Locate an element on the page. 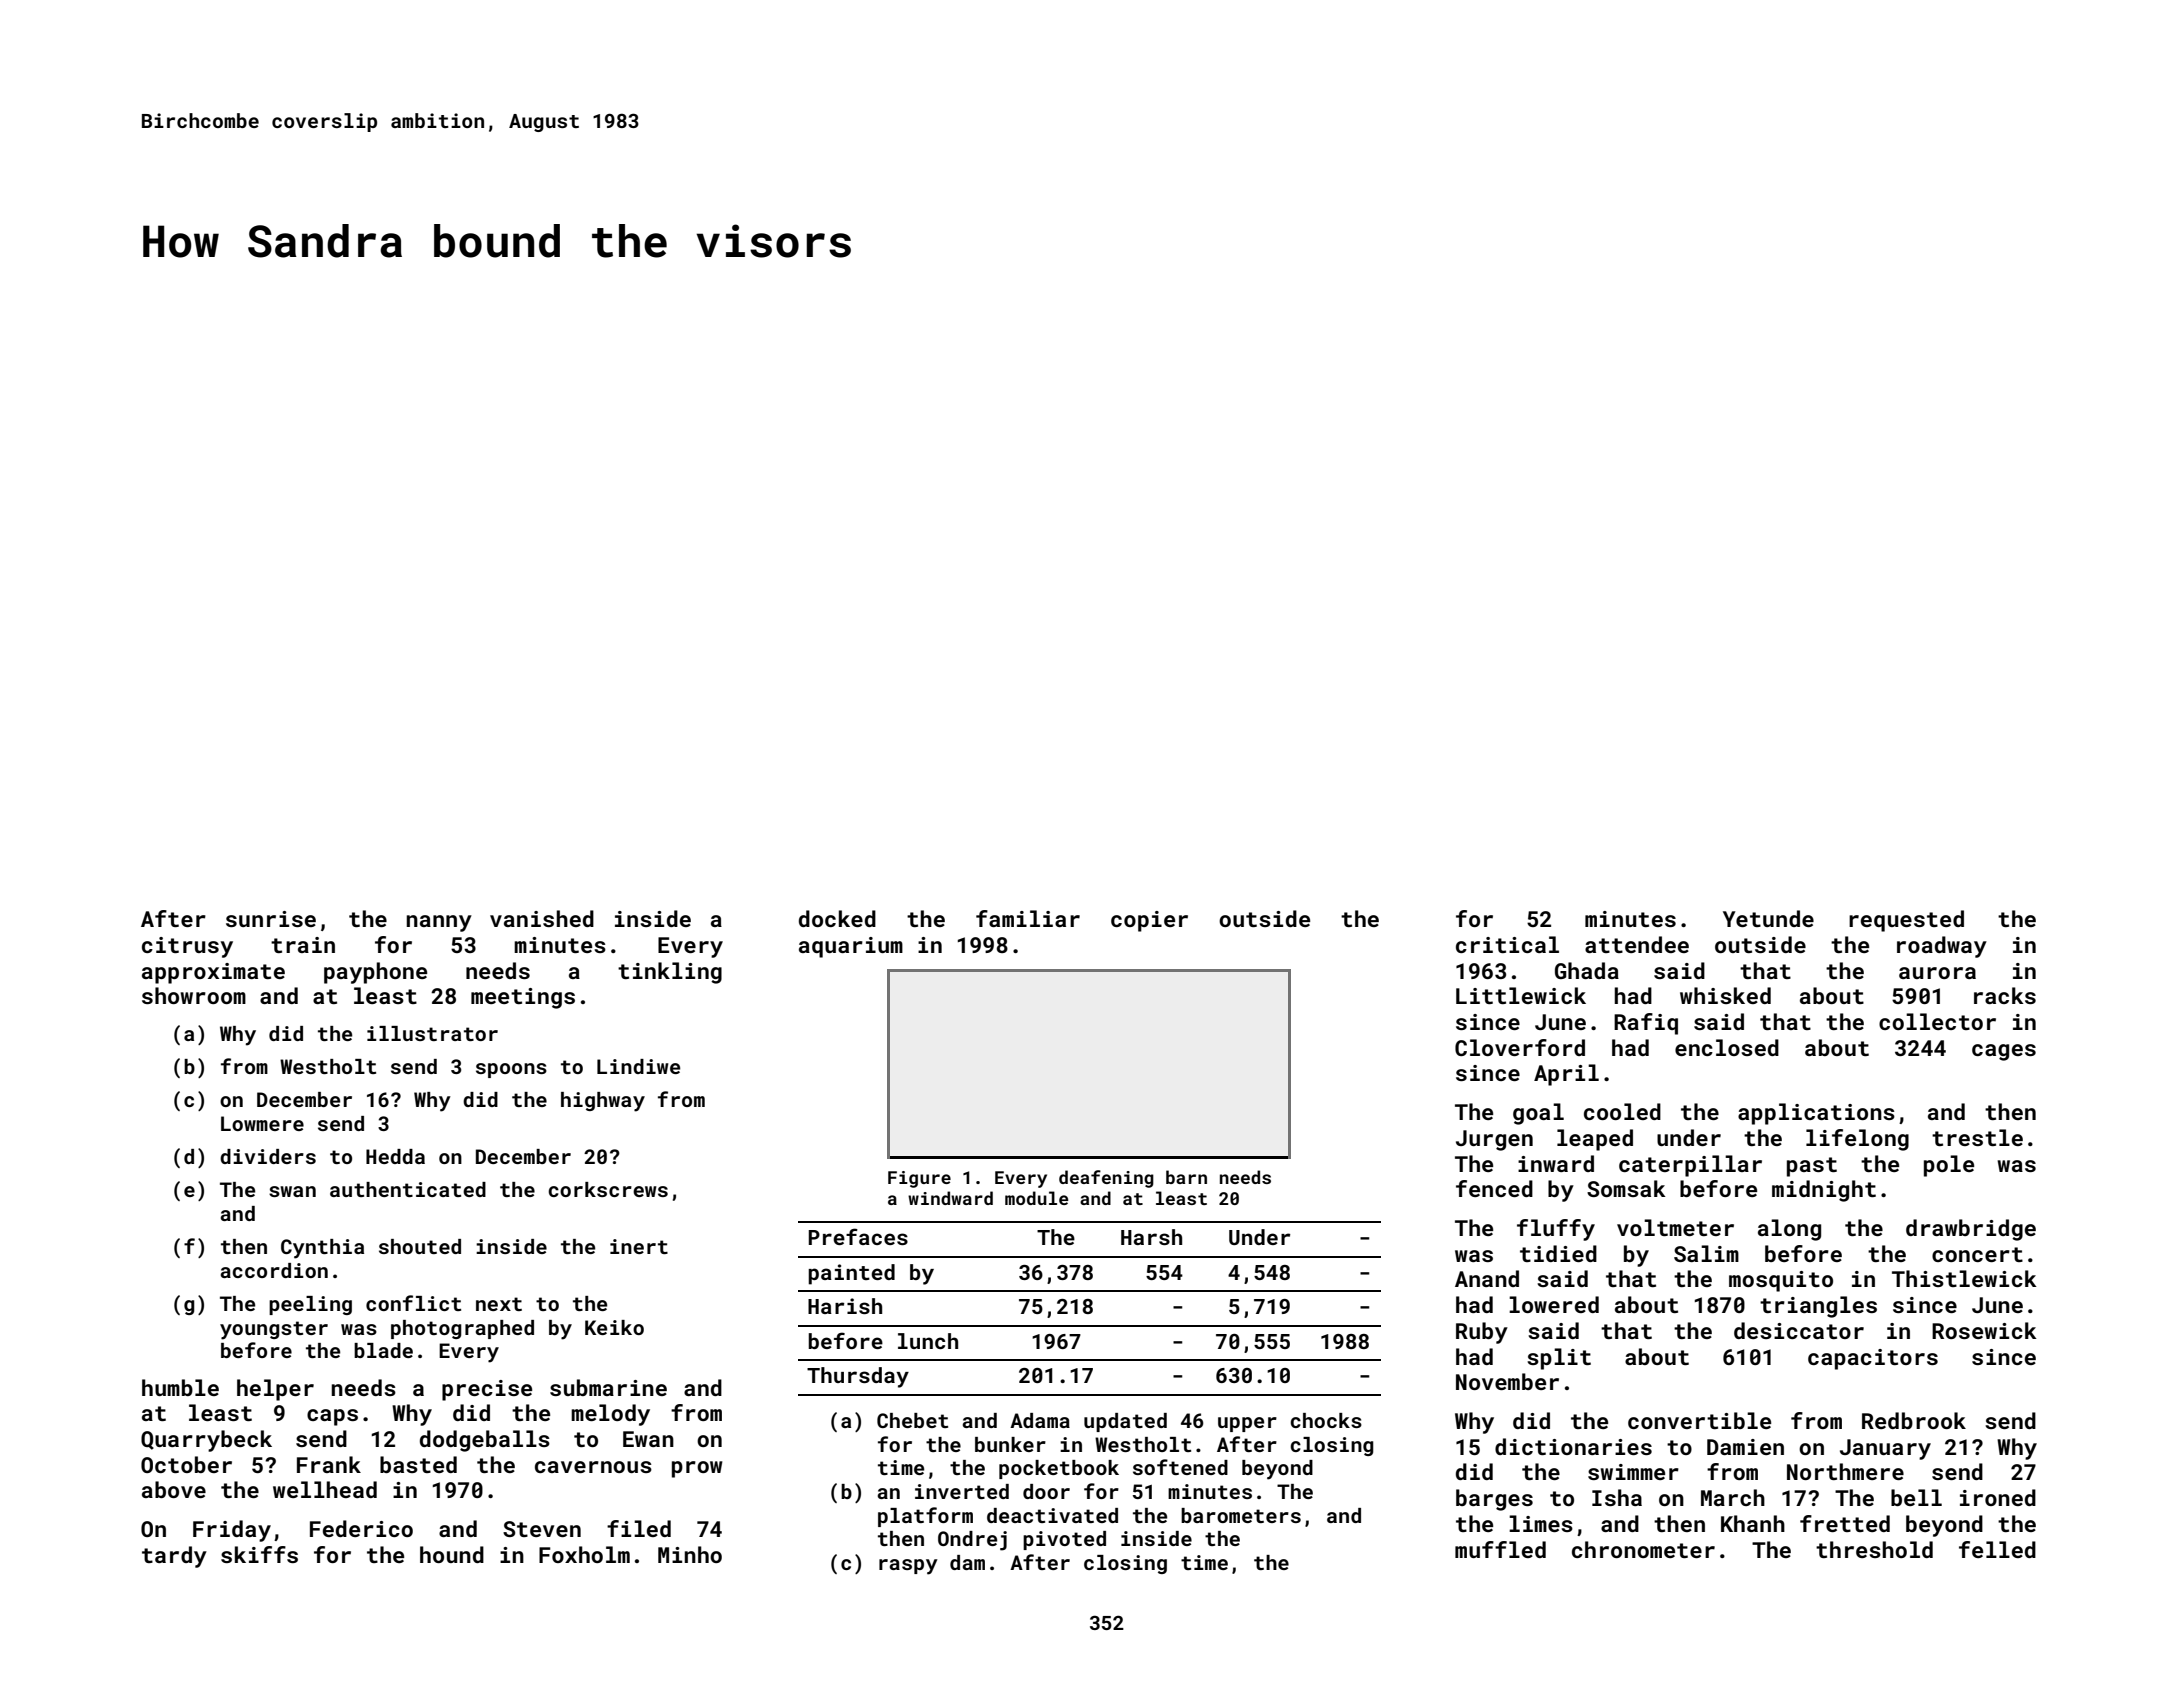 The width and height of the document is (2178, 1683). painted is located at coordinates (851, 1274).
